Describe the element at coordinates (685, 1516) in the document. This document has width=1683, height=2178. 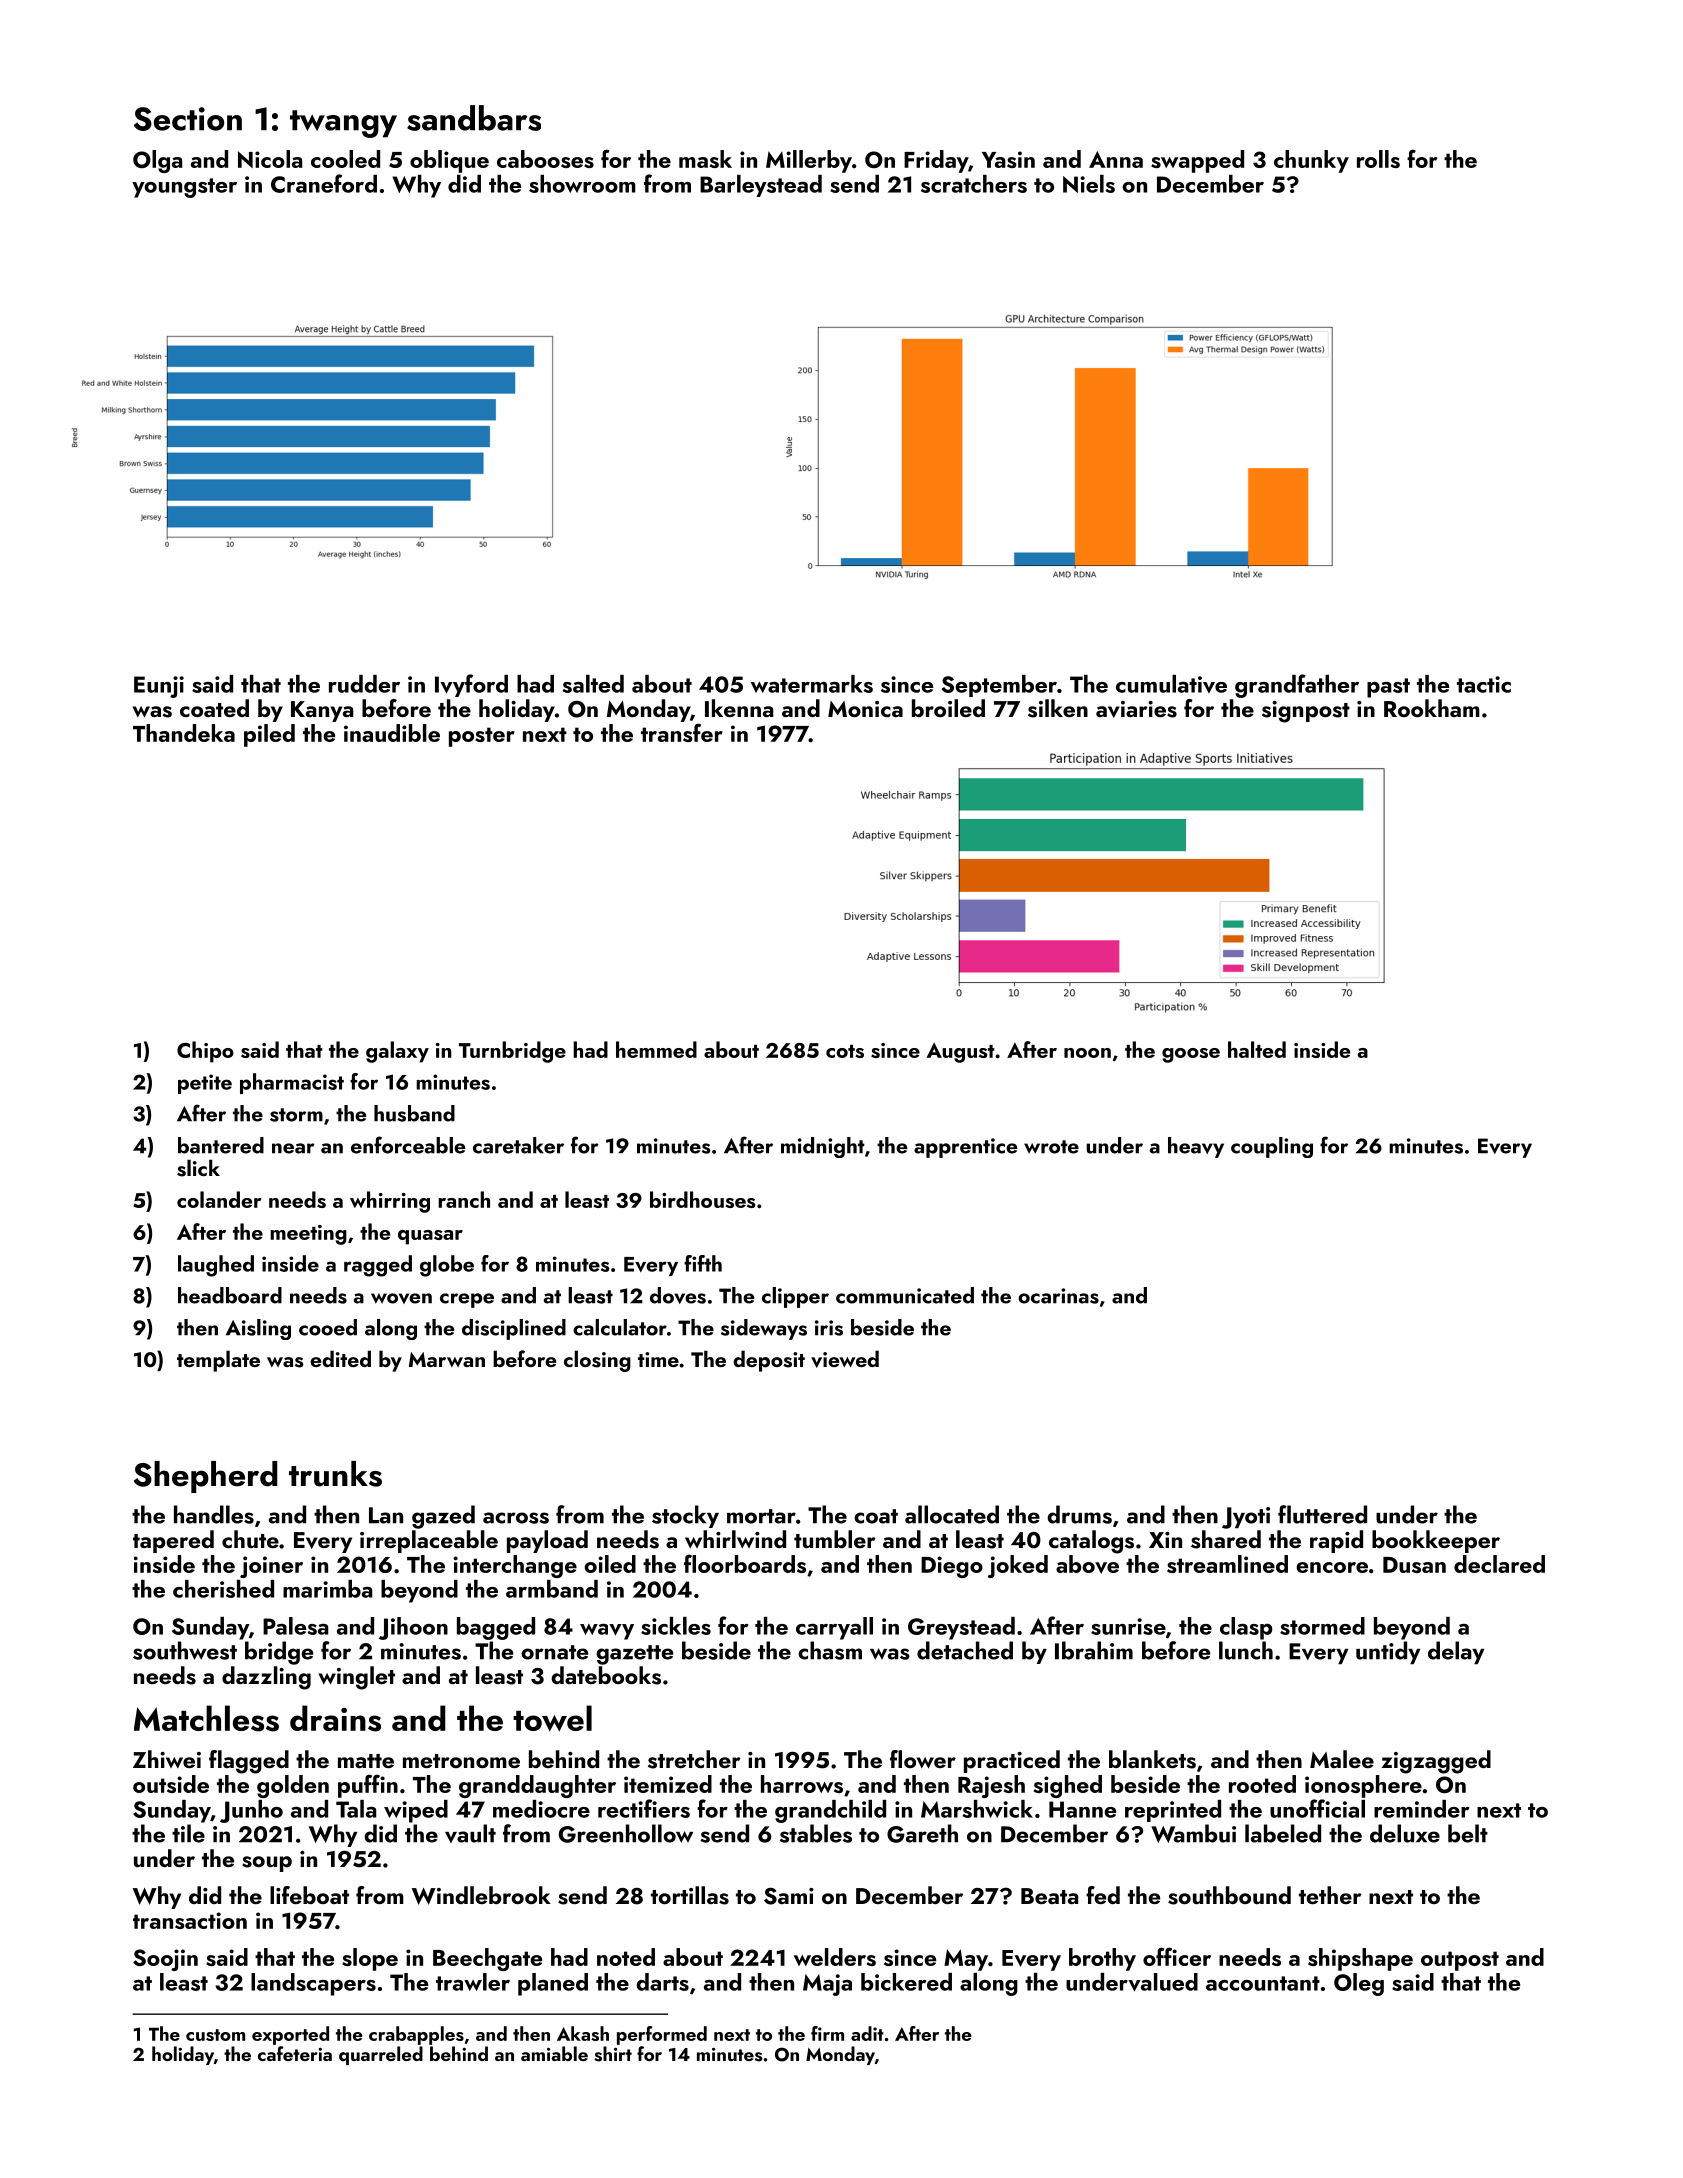
I see `stocky` at that location.
